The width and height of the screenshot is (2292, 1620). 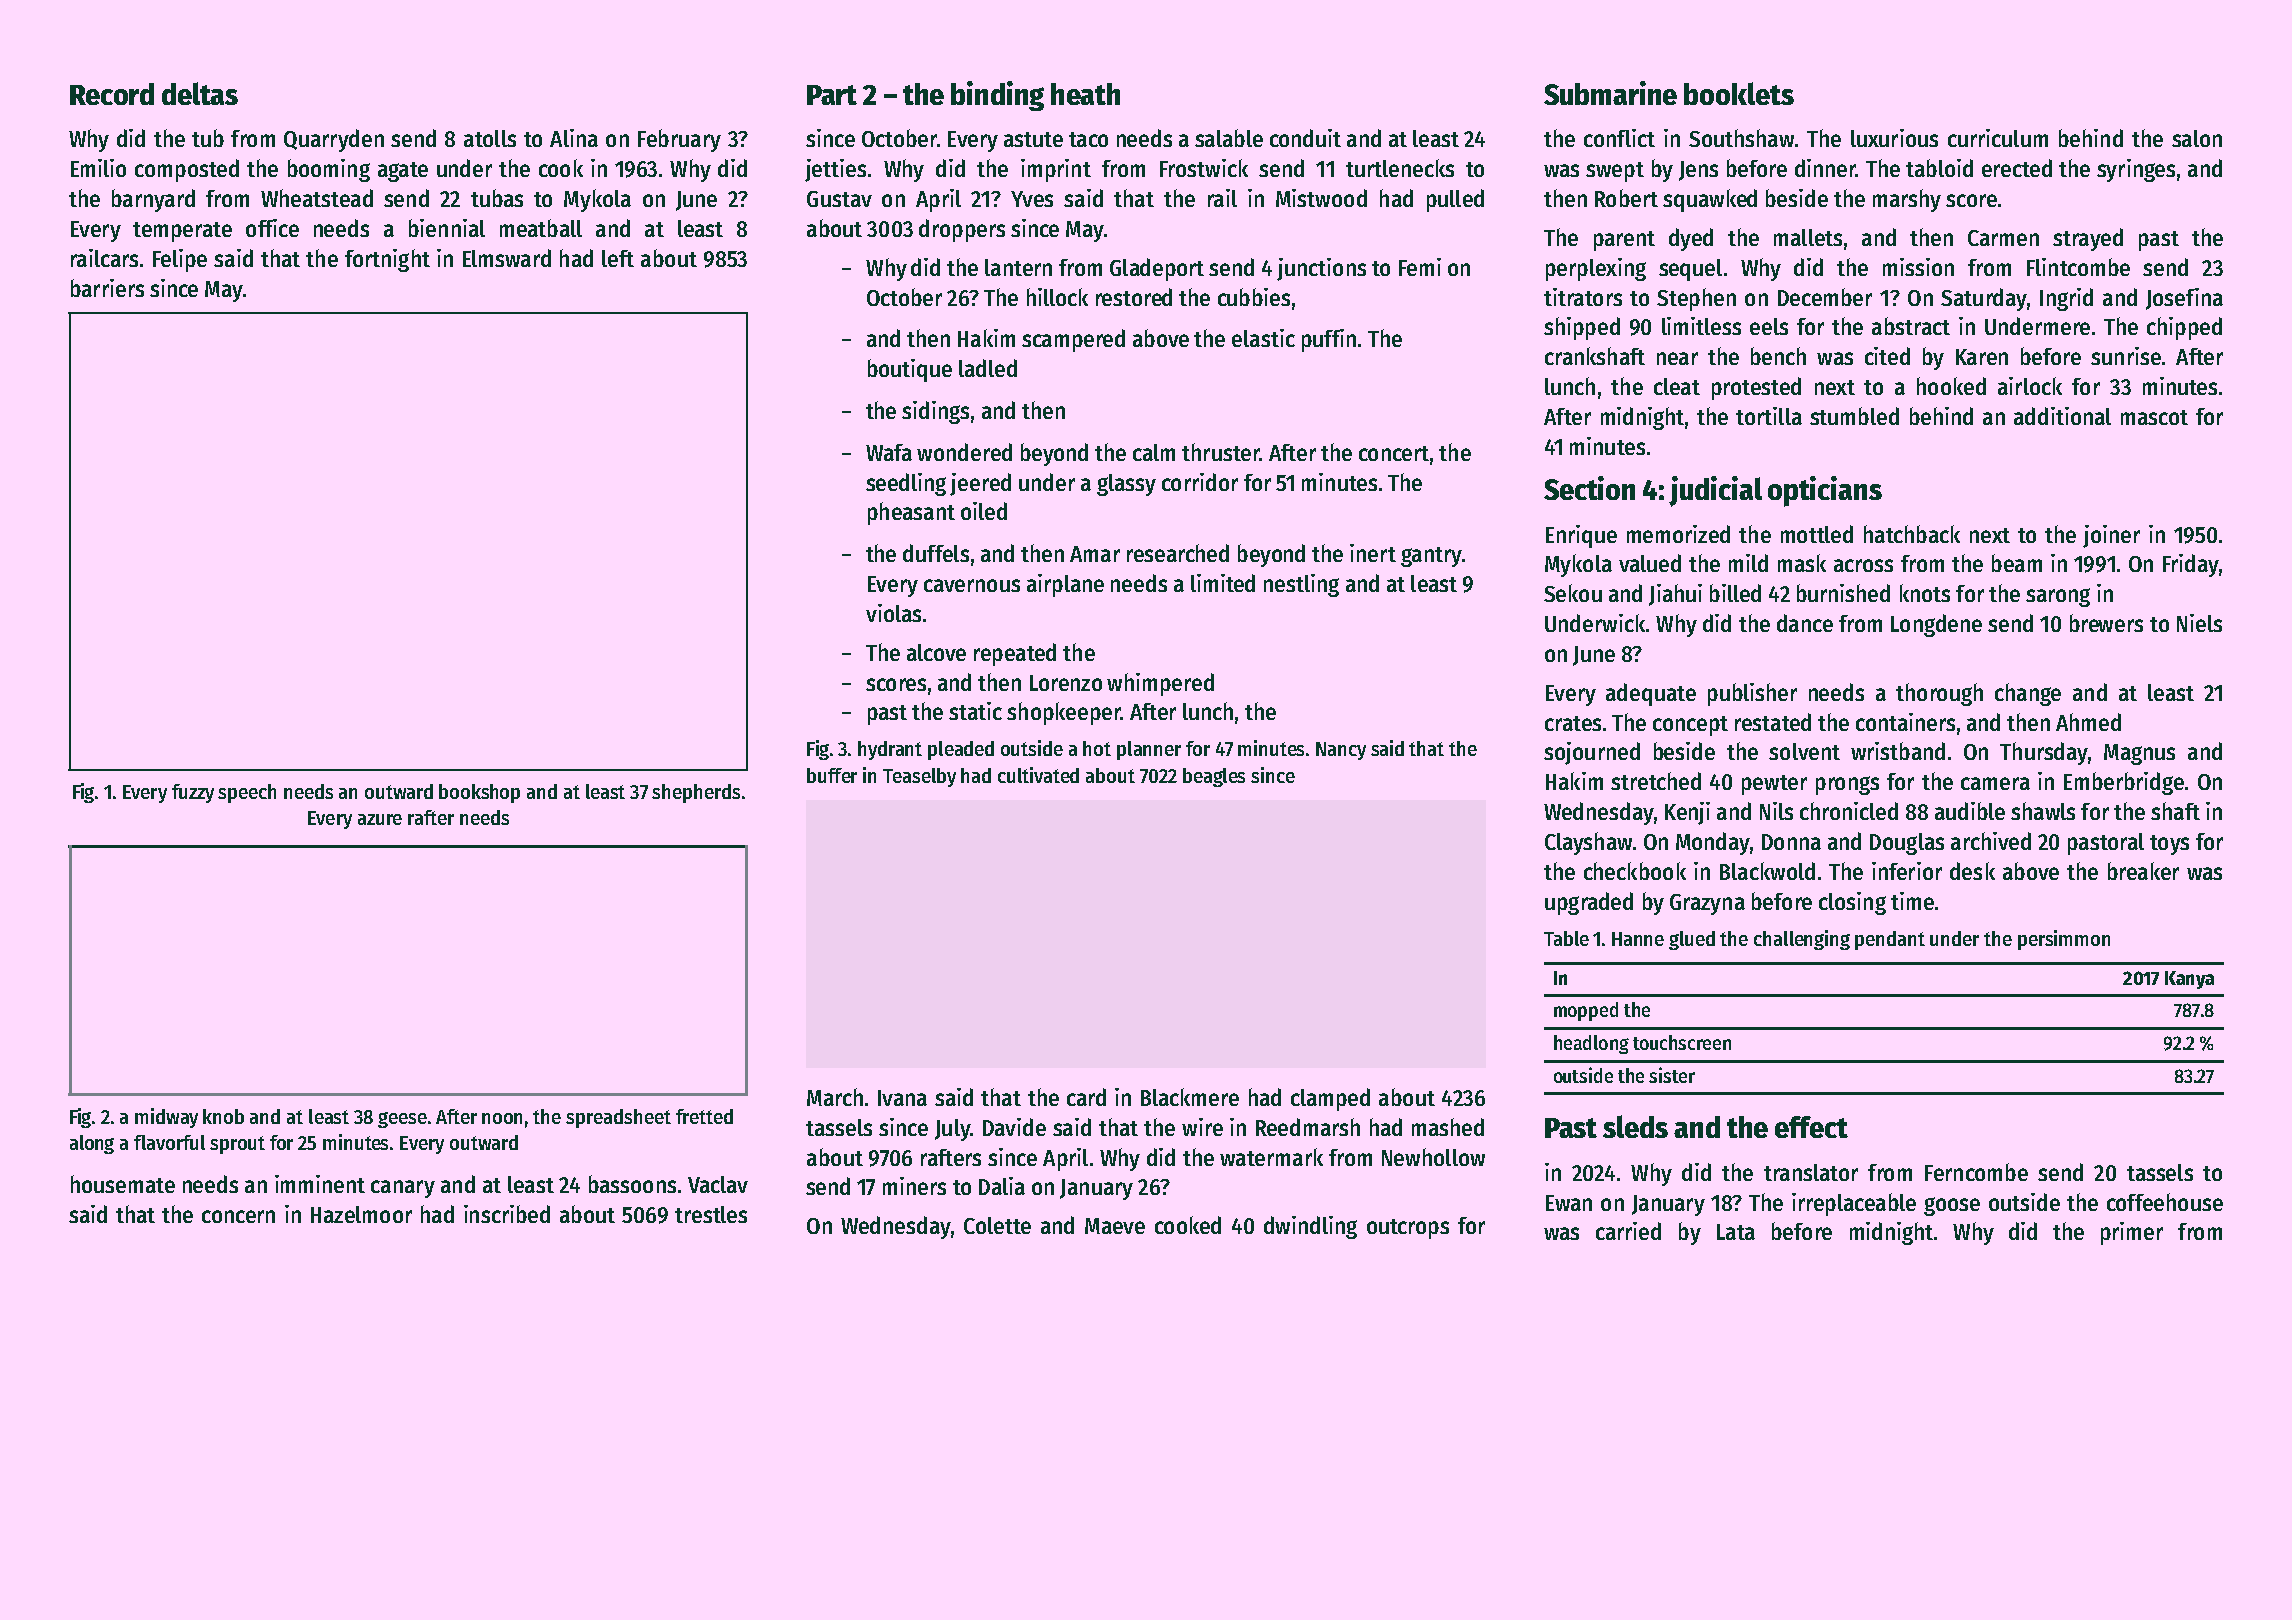 What do you see at coordinates (380, 819) in the screenshot?
I see `azure` at bounding box center [380, 819].
